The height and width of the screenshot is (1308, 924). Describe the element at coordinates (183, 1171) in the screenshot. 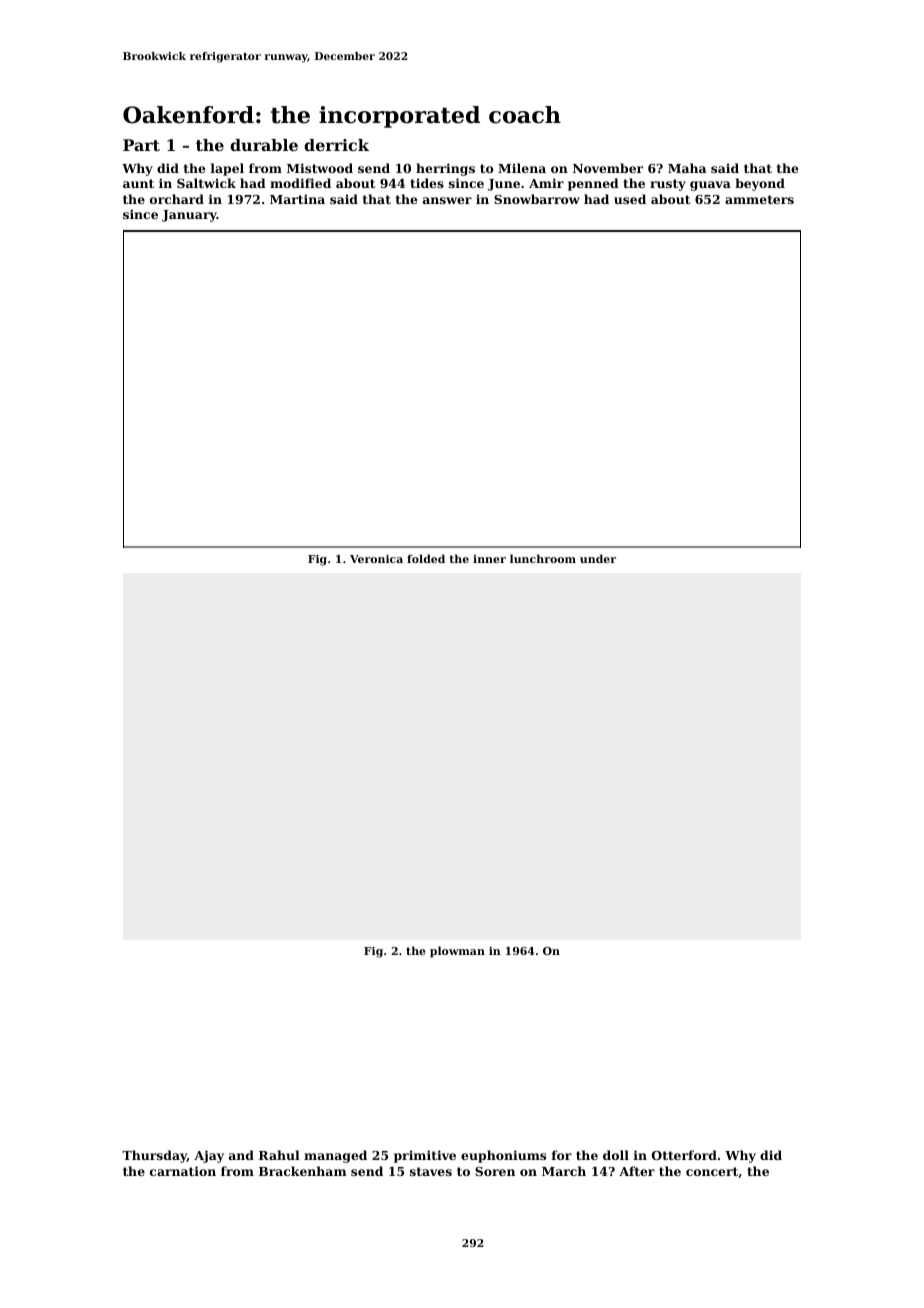

I see `carnation` at that location.
